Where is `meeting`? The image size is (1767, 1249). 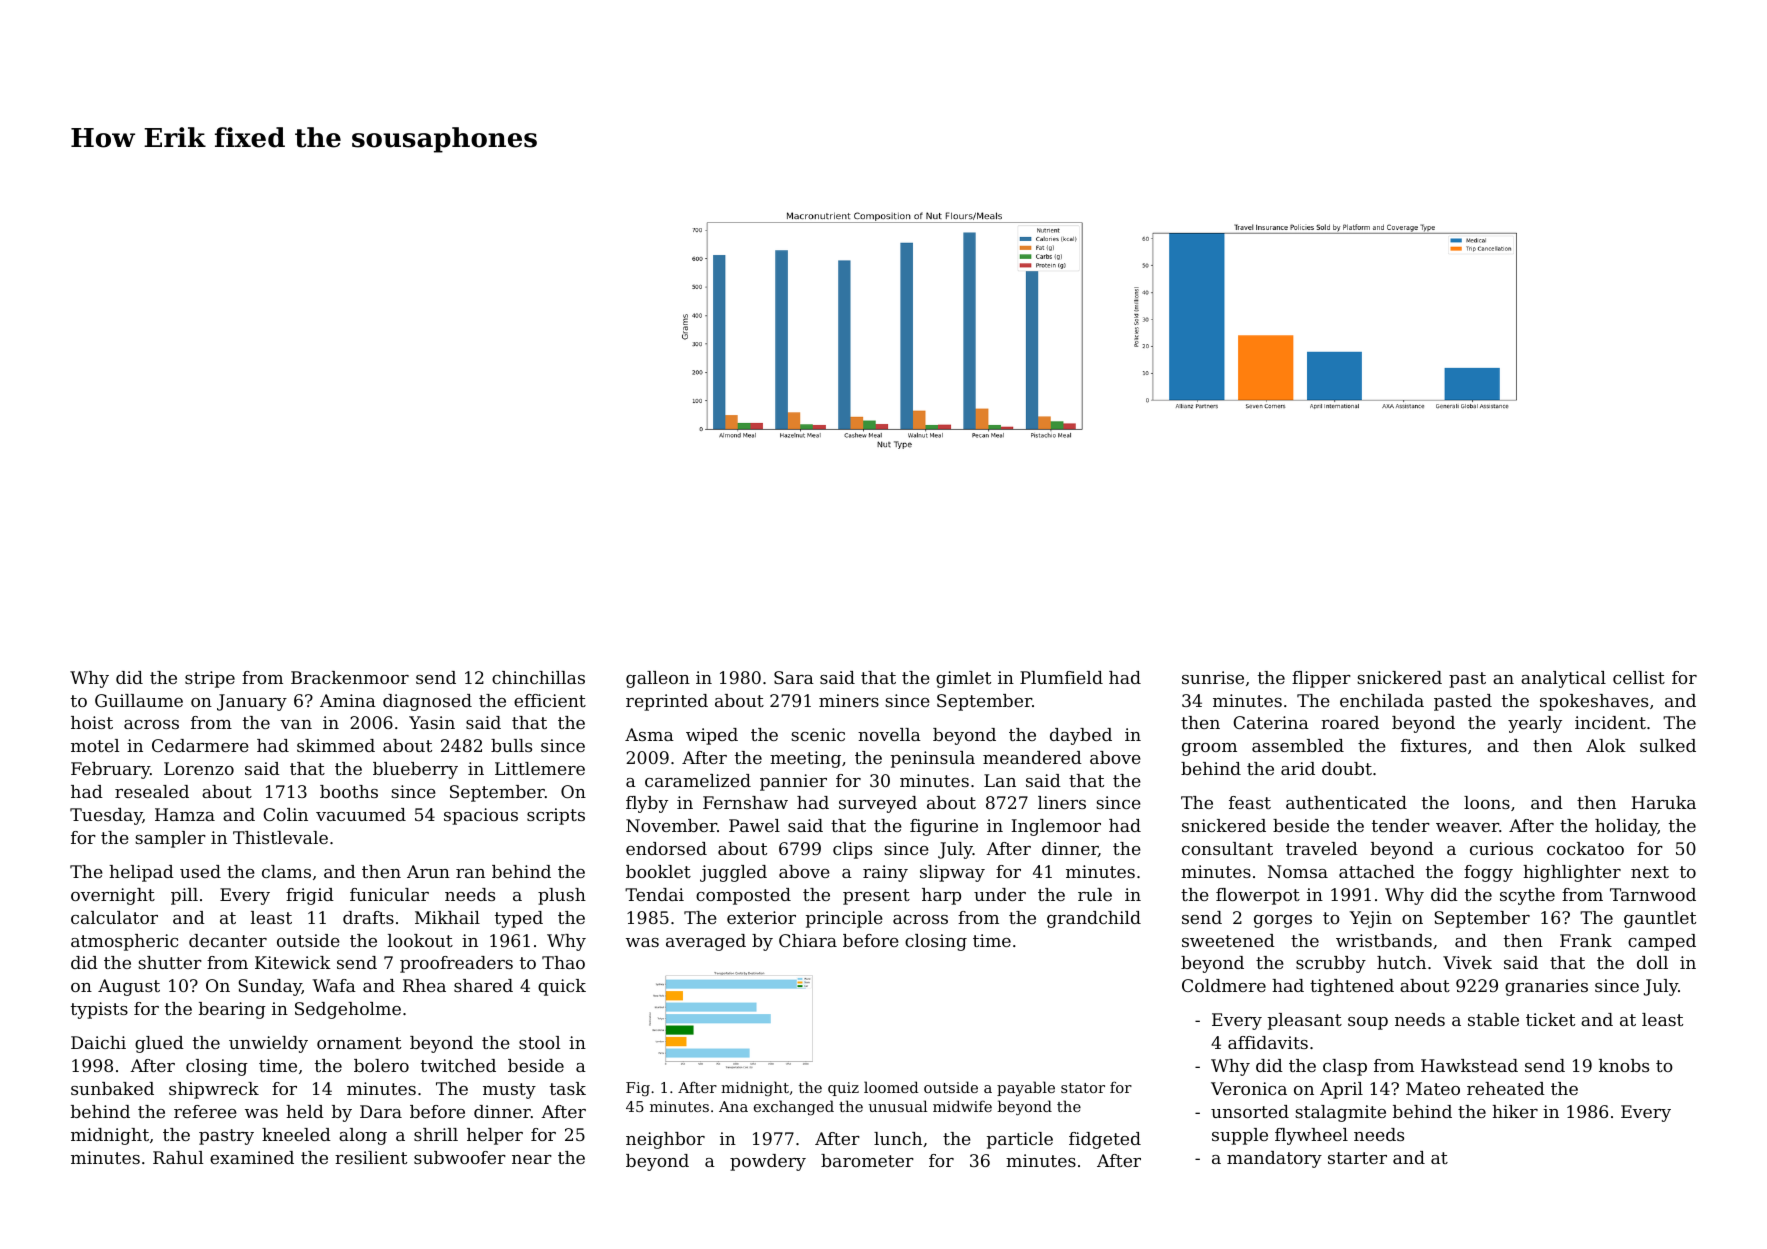 meeting is located at coordinates (805, 759).
